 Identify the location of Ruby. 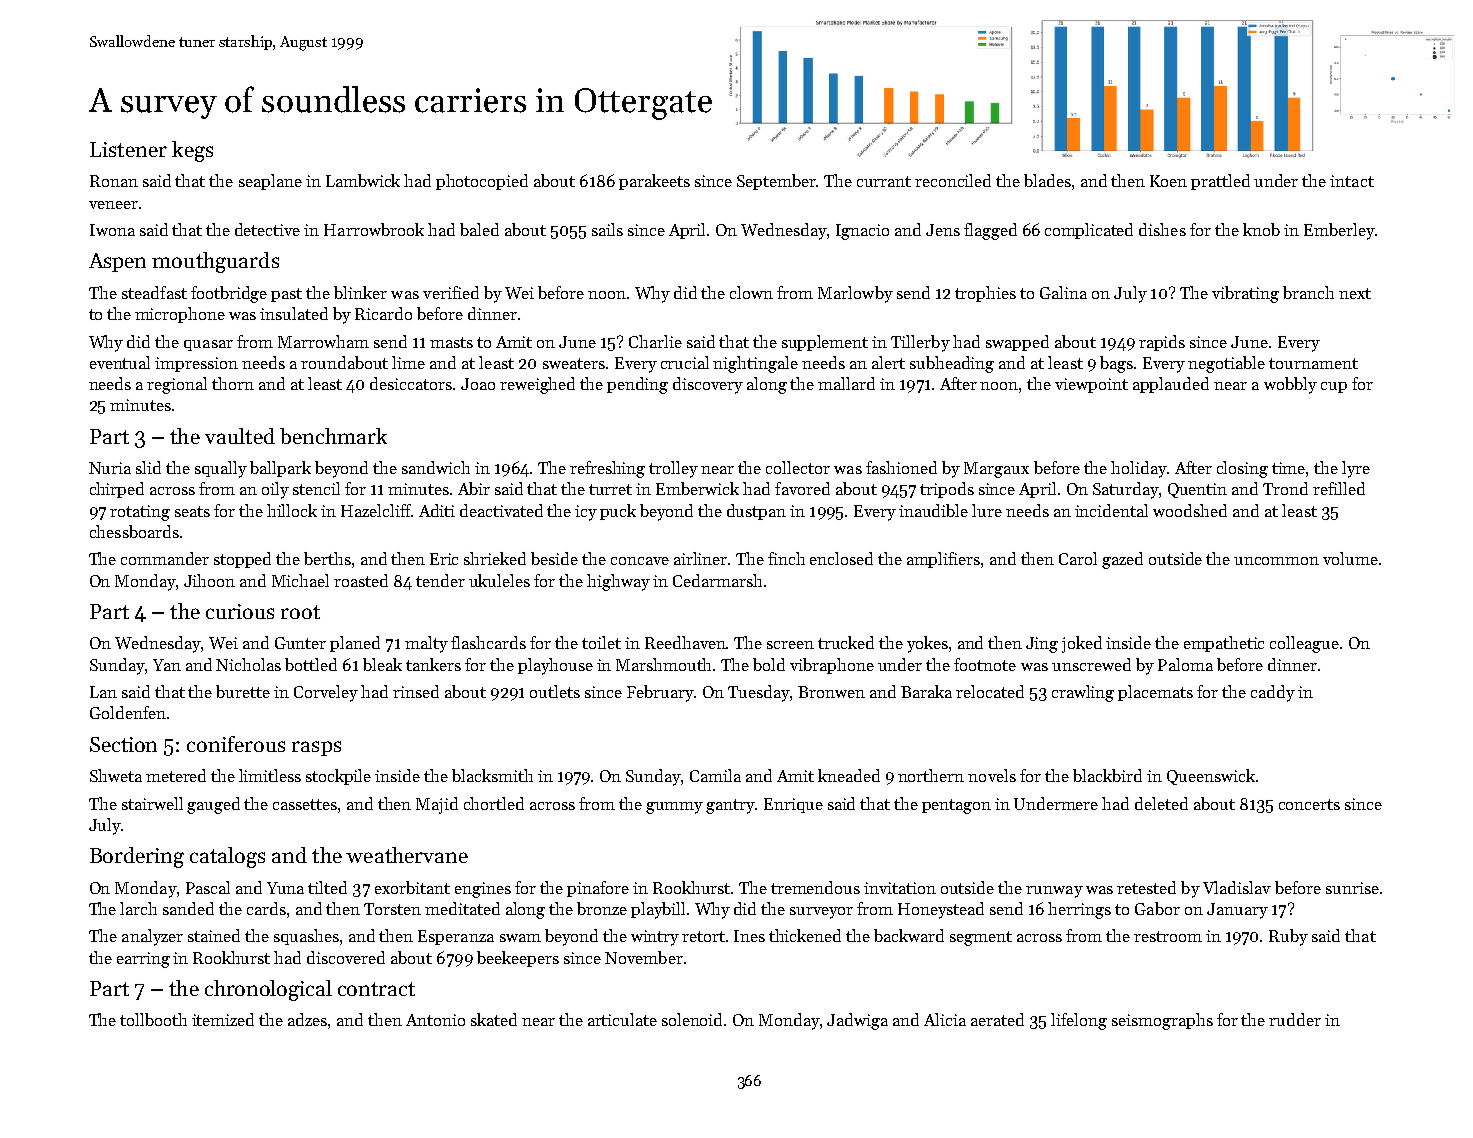
(1288, 937).
